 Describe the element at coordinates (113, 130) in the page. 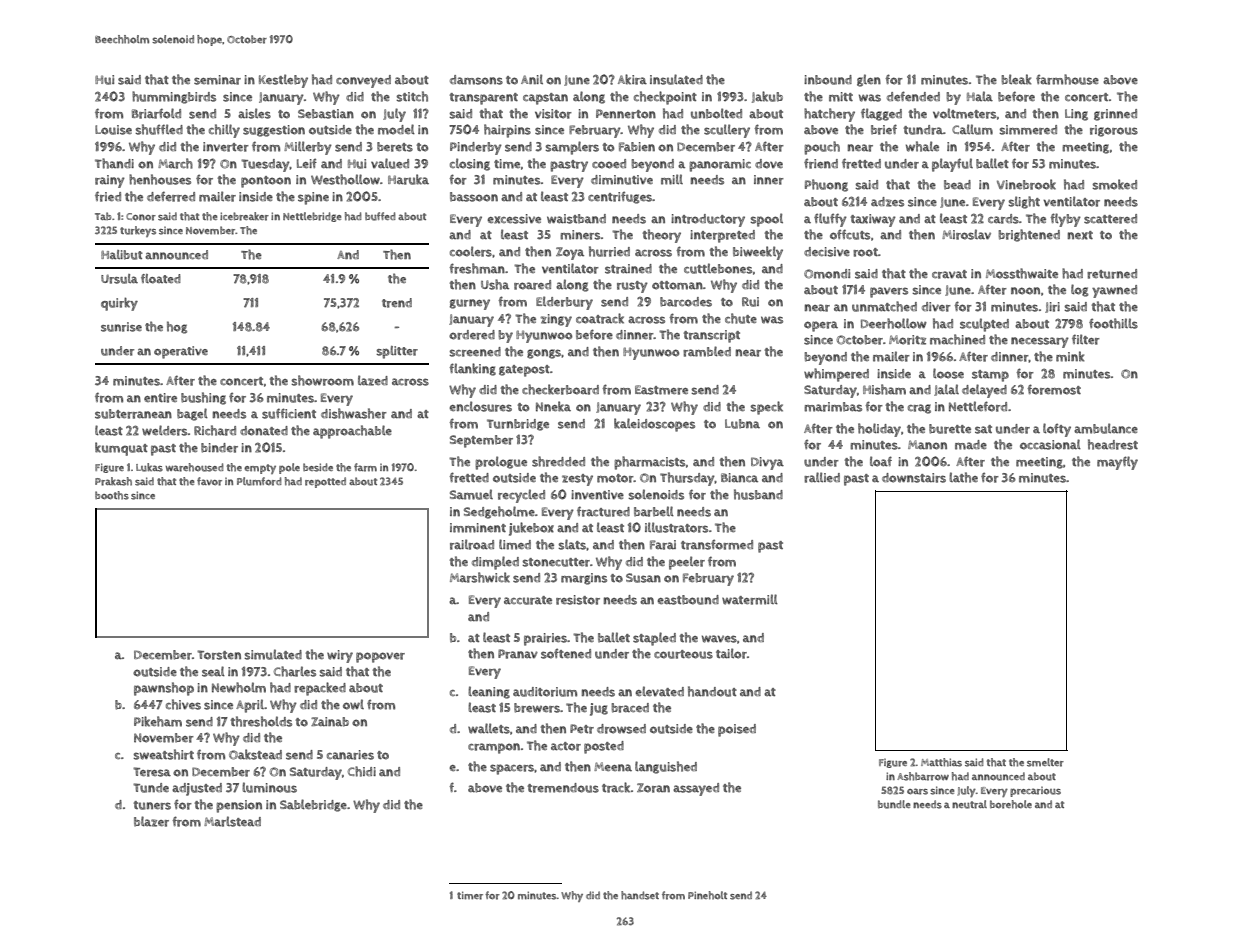

I see `Louise` at that location.
